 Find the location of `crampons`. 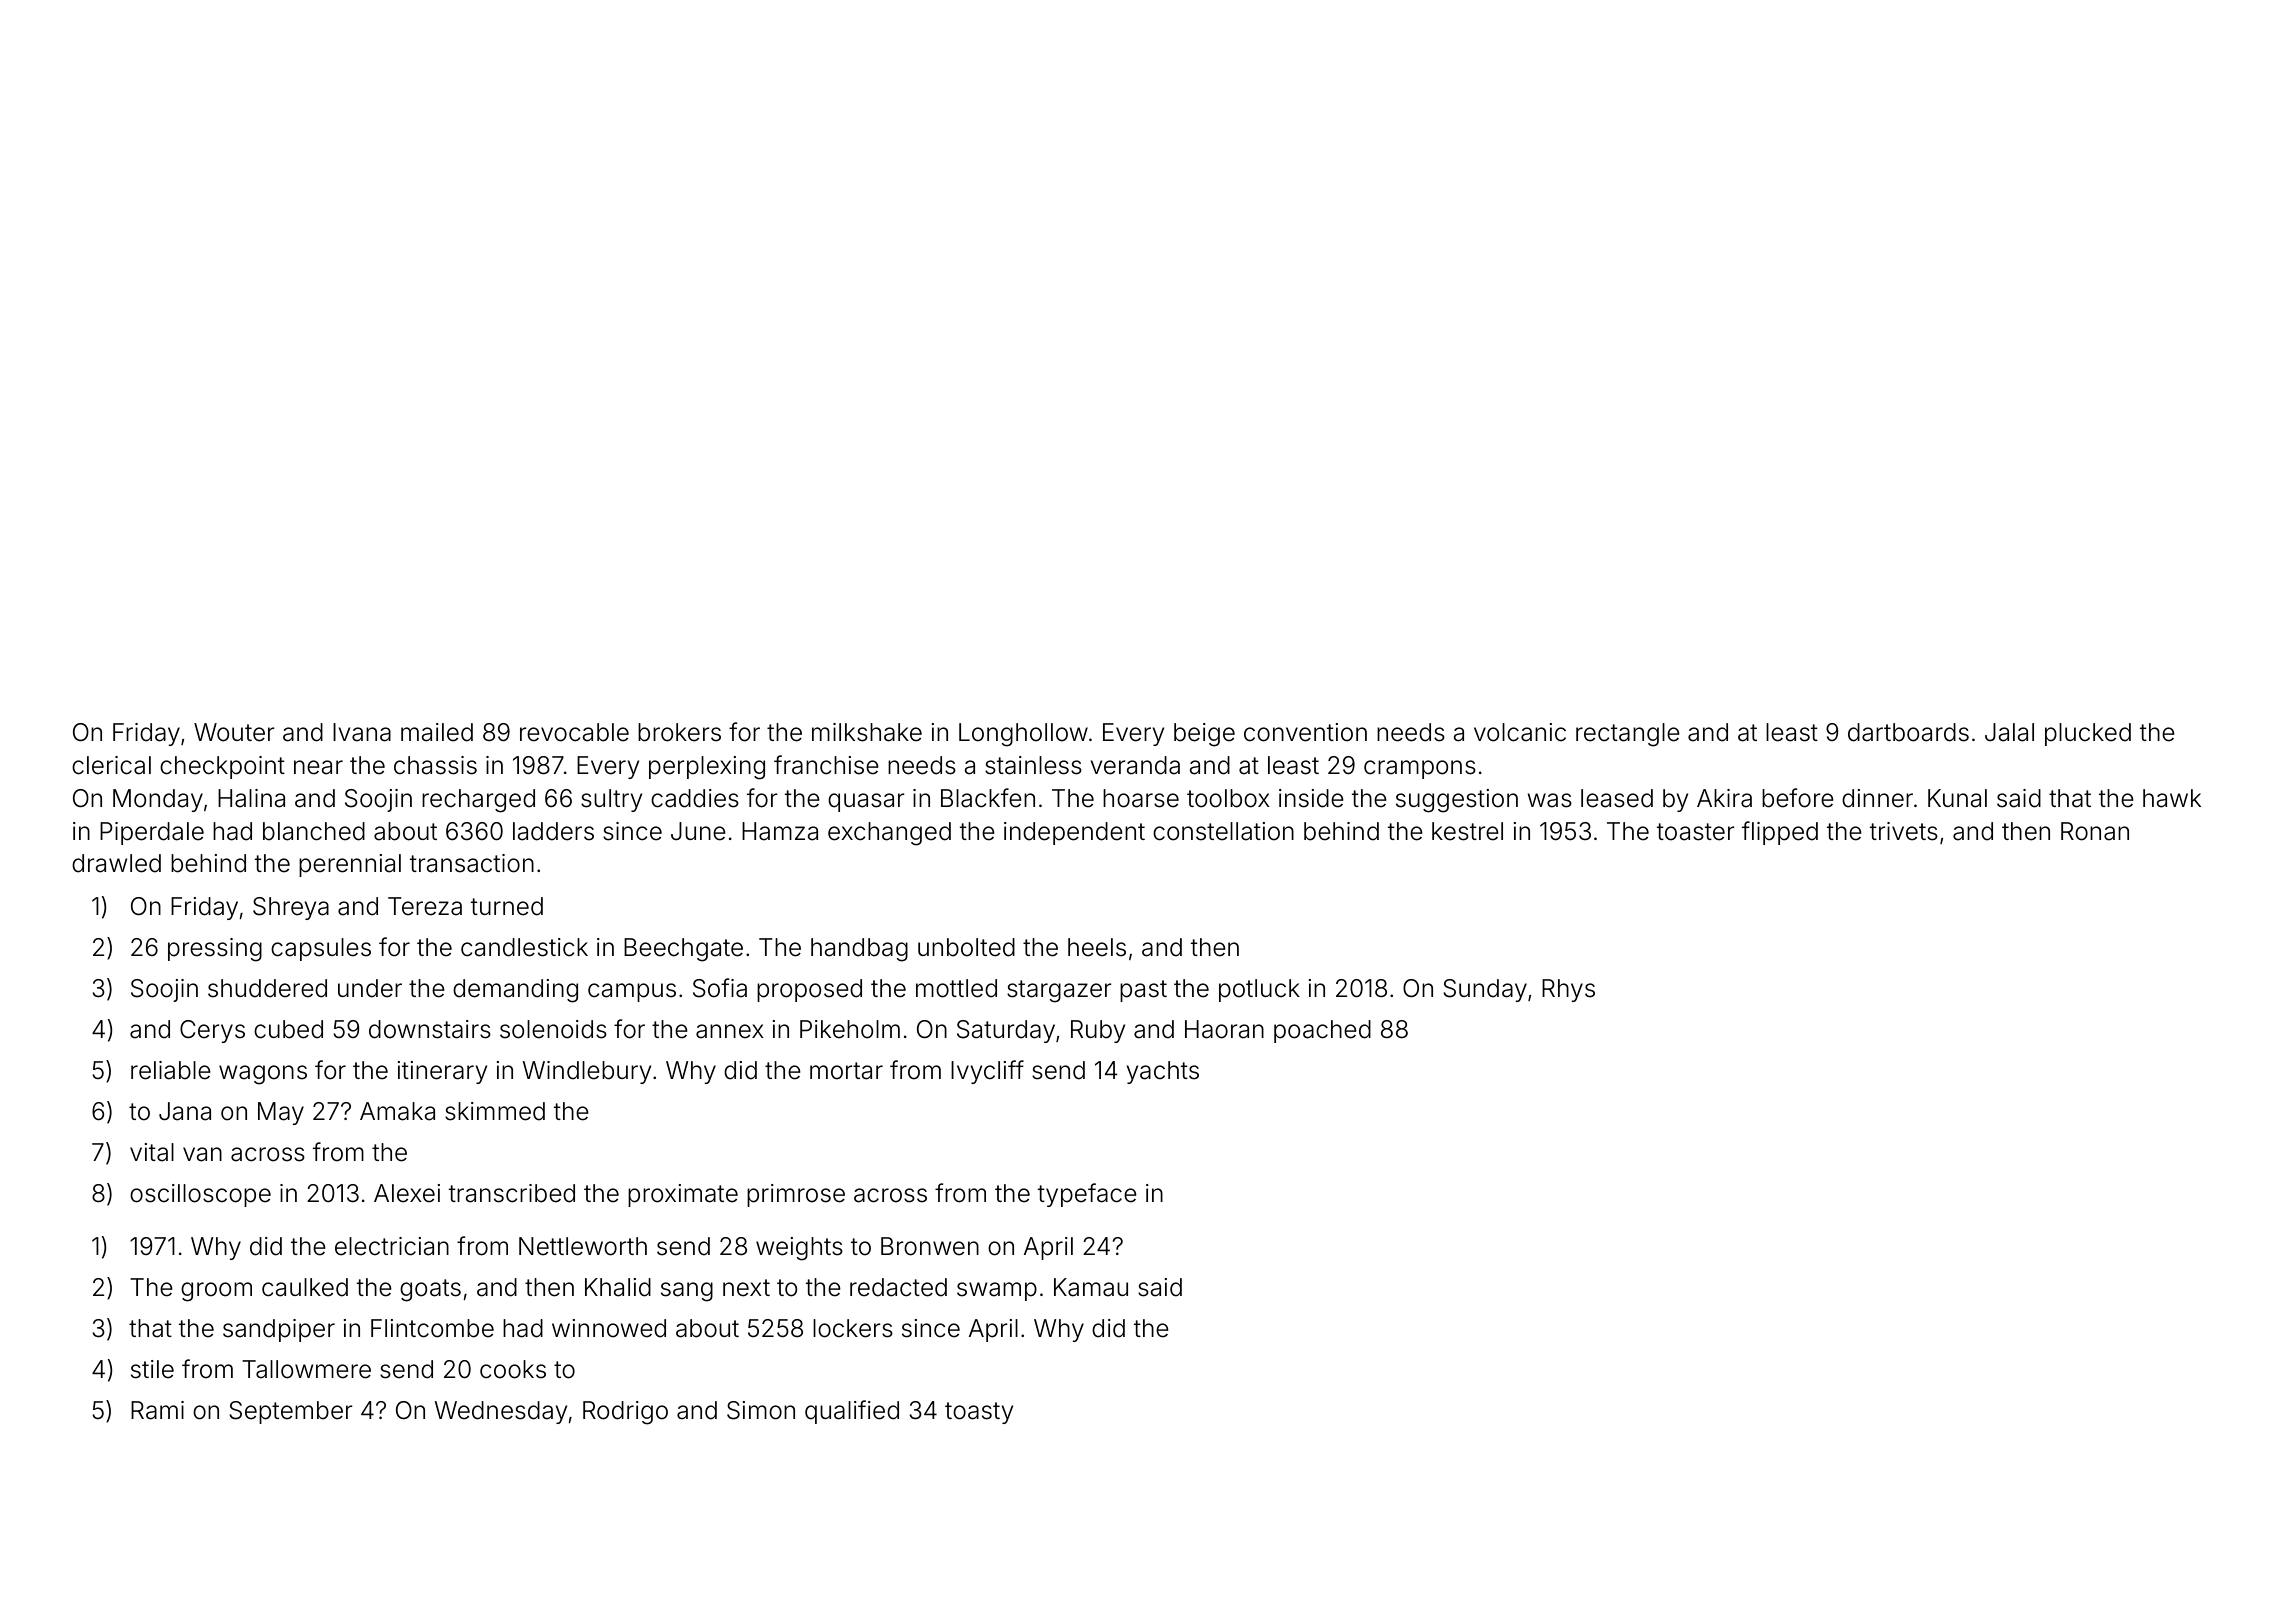

crampons is located at coordinates (1420, 769).
